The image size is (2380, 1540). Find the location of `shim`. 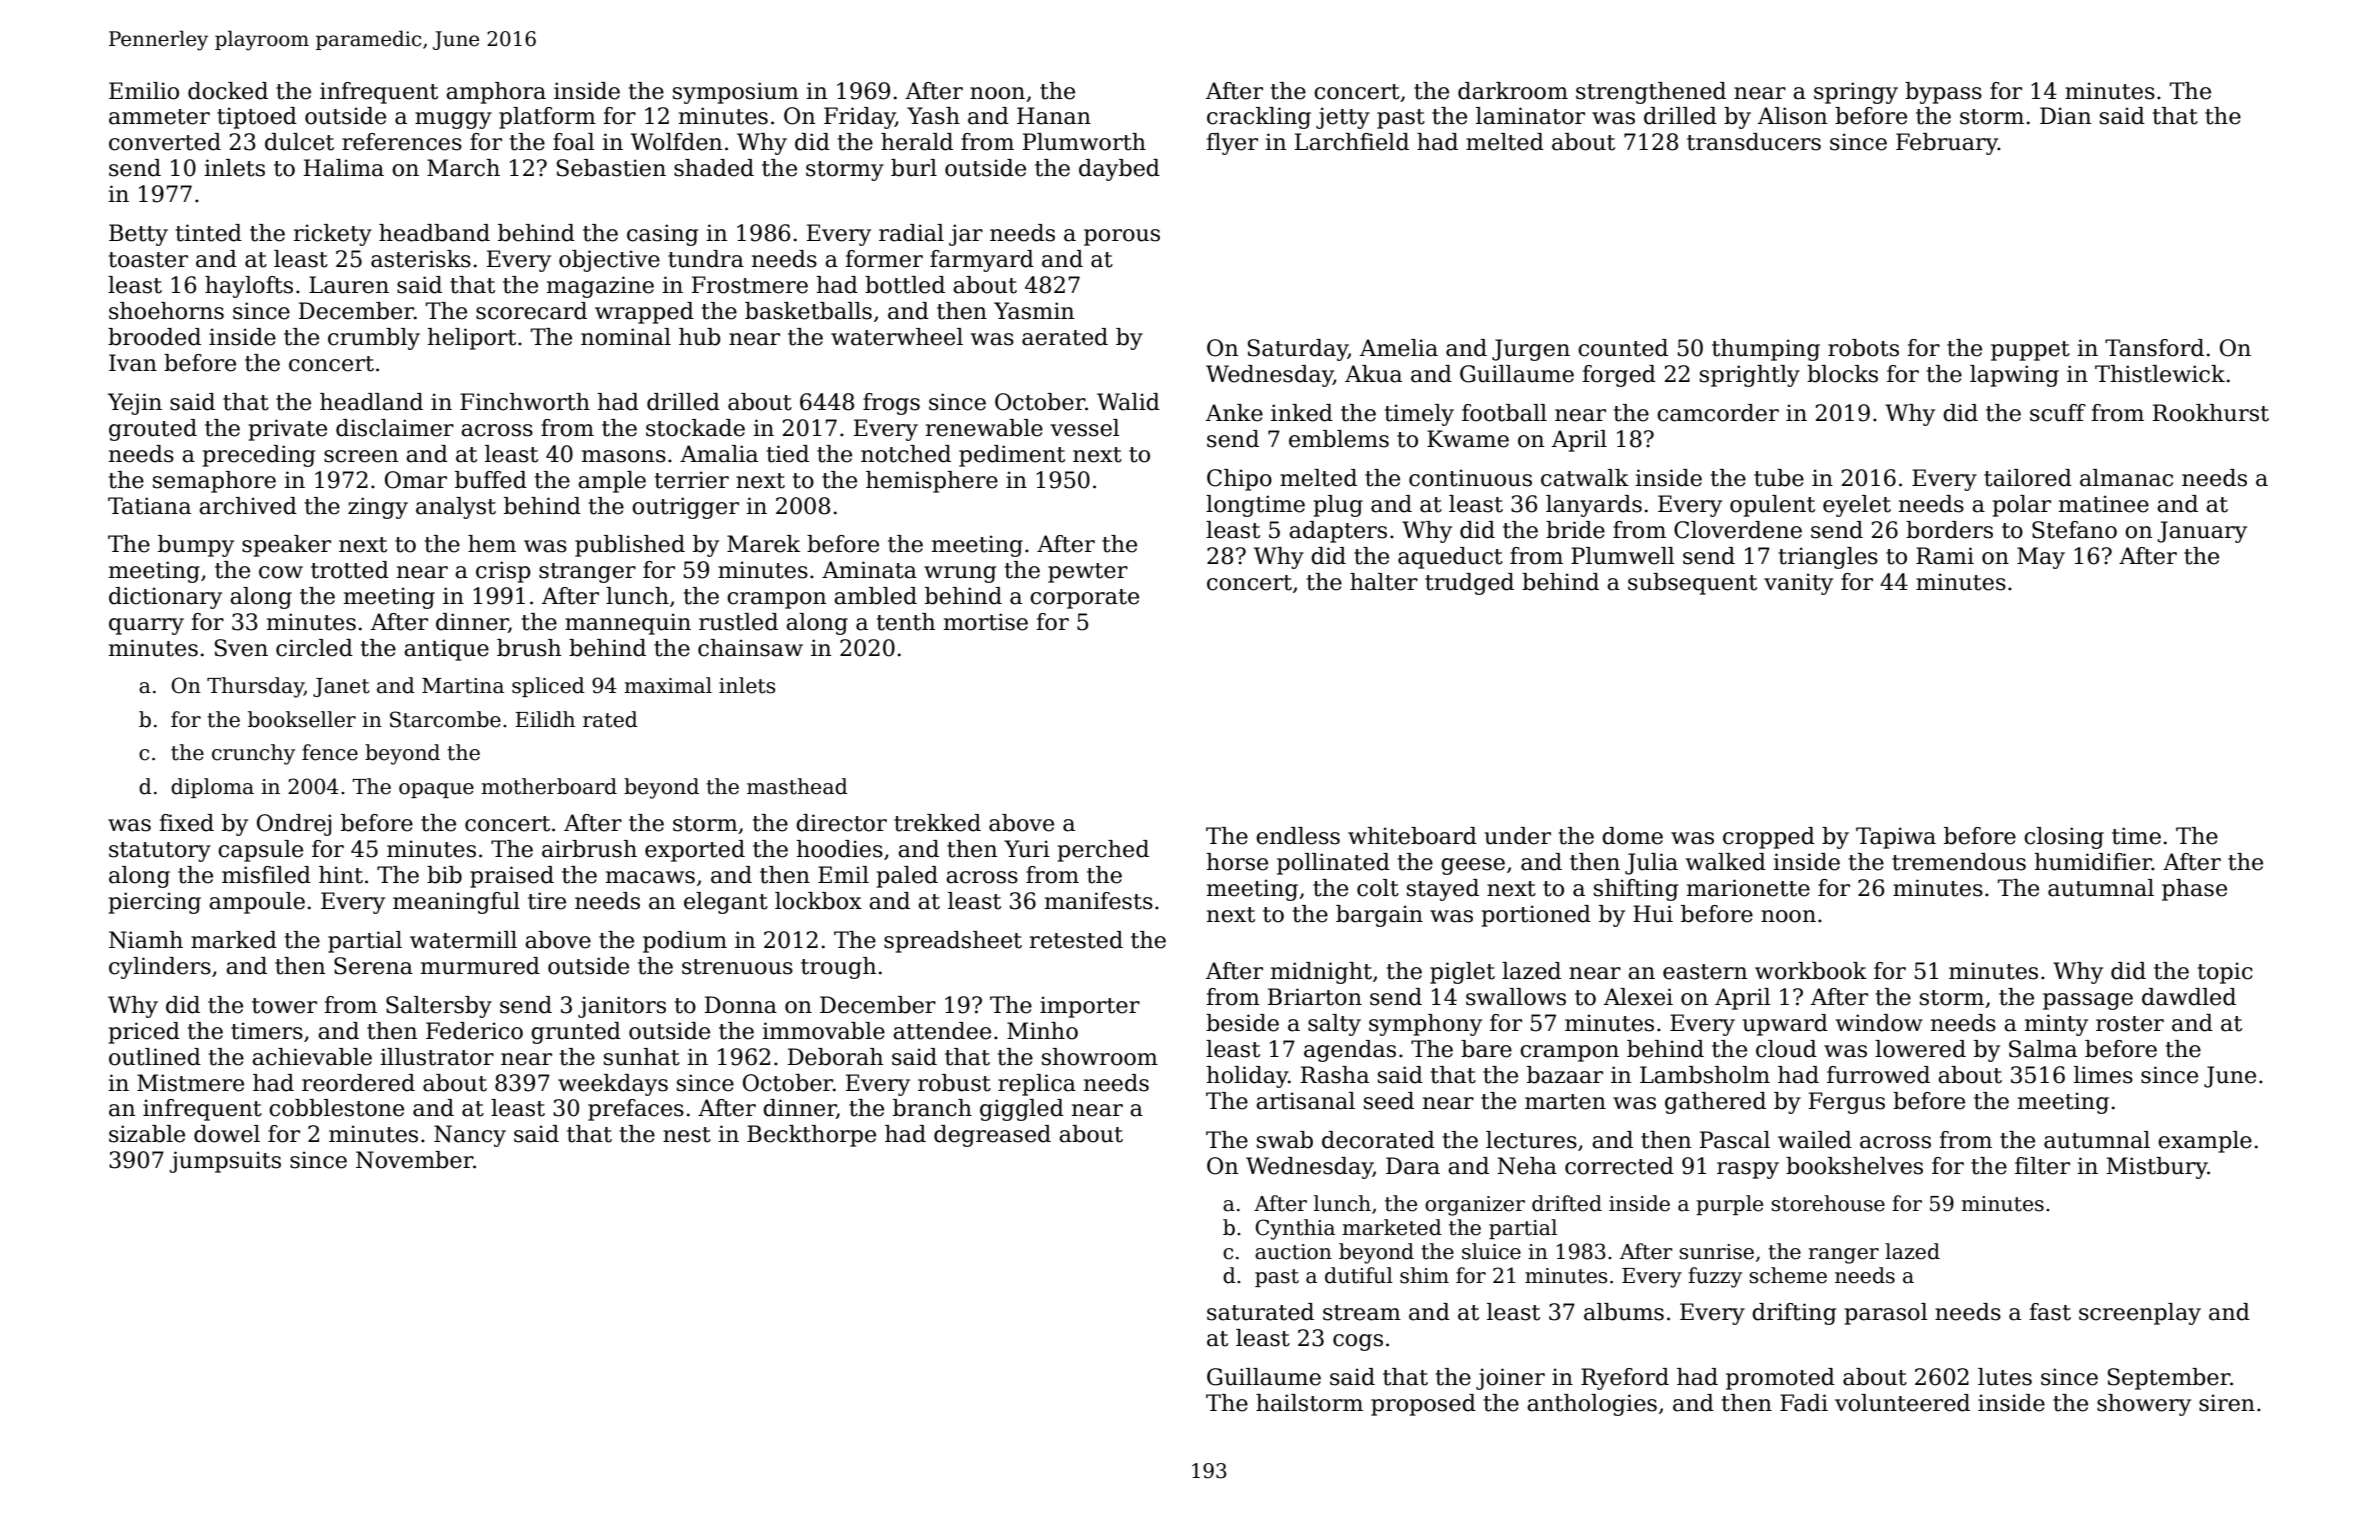

shim is located at coordinates (1424, 1275).
